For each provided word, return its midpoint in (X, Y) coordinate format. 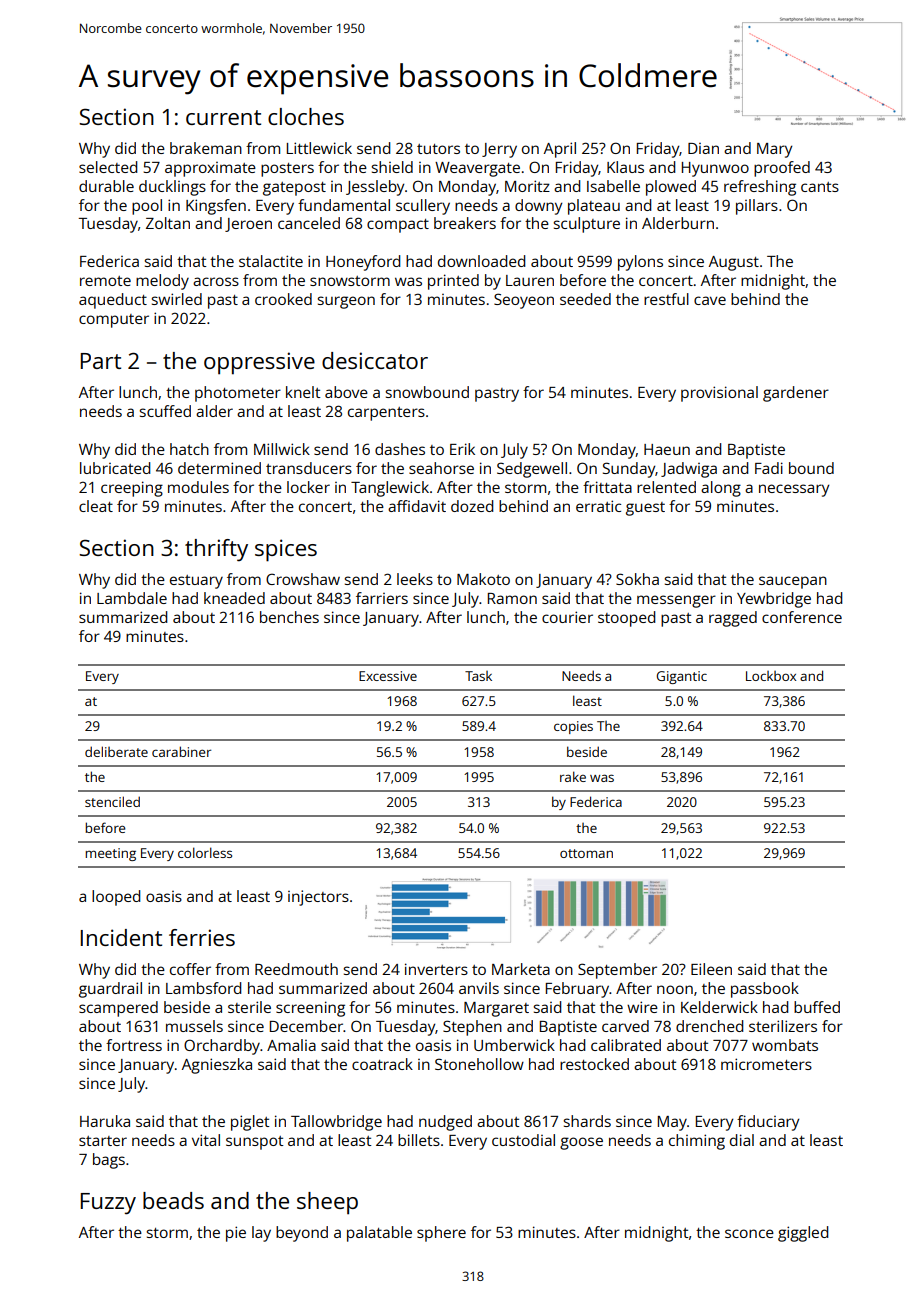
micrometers (766, 1064)
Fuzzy (108, 1204)
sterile (249, 1007)
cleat (96, 506)
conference (802, 617)
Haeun (667, 449)
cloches (306, 116)
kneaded (234, 598)
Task (478, 676)
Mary (774, 150)
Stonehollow (479, 1064)
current (223, 117)
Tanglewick (390, 489)
